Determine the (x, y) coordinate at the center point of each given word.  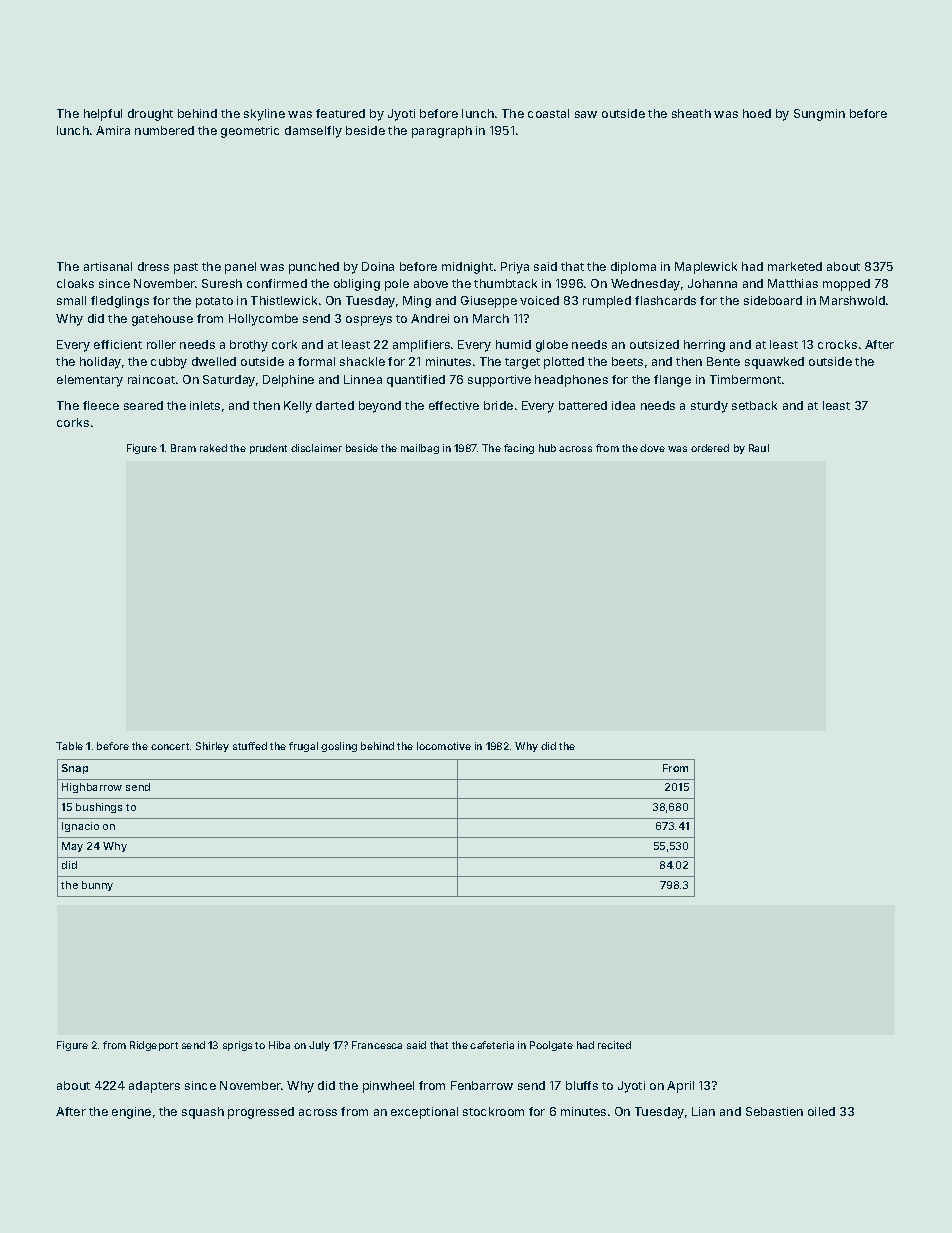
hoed (757, 113)
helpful (103, 115)
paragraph (442, 132)
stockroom (493, 1111)
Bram (183, 448)
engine (131, 1113)
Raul (759, 448)
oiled (821, 1111)
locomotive (444, 746)
